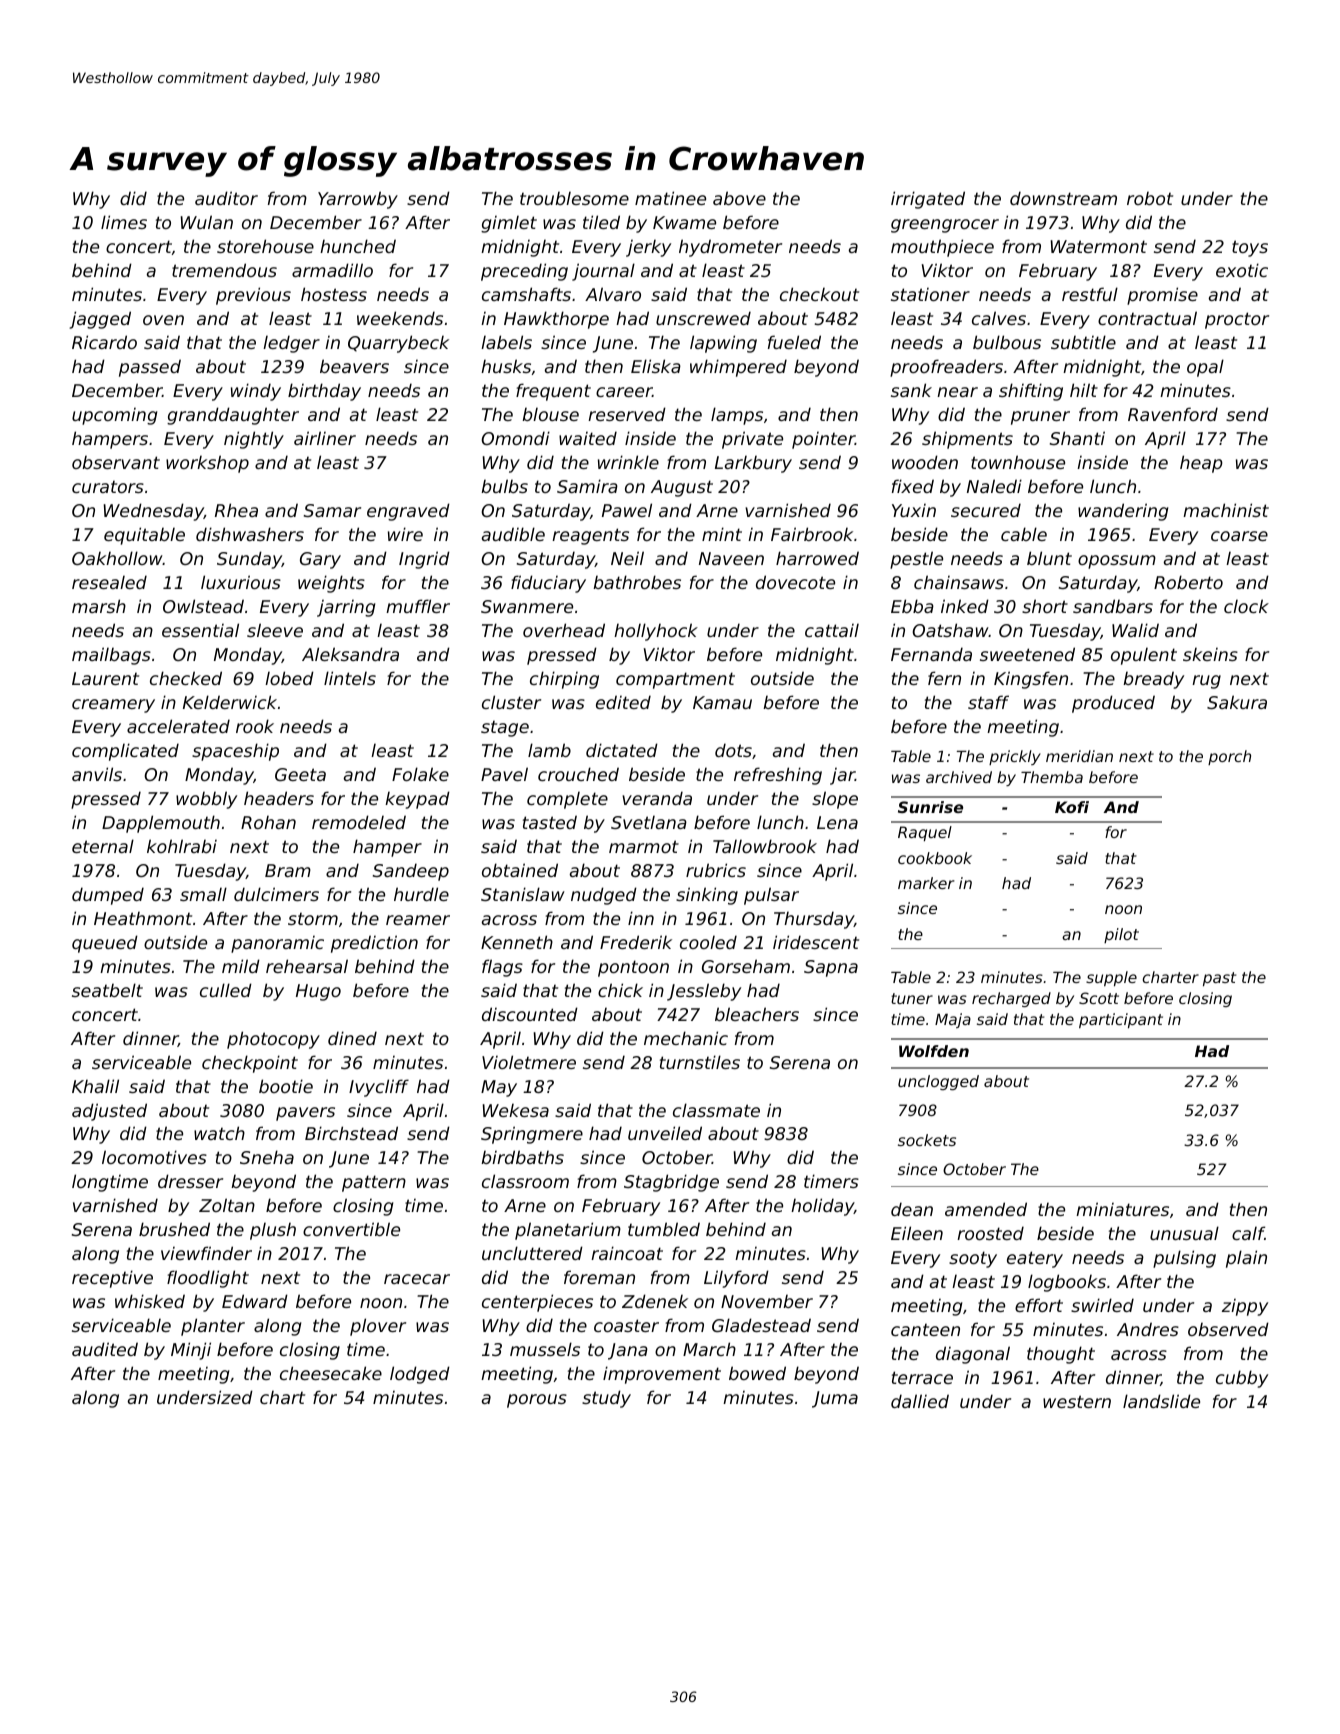 This page has height=1734, width=1340. Describe the element at coordinates (739, 198) in the page. I see `above` at that location.
